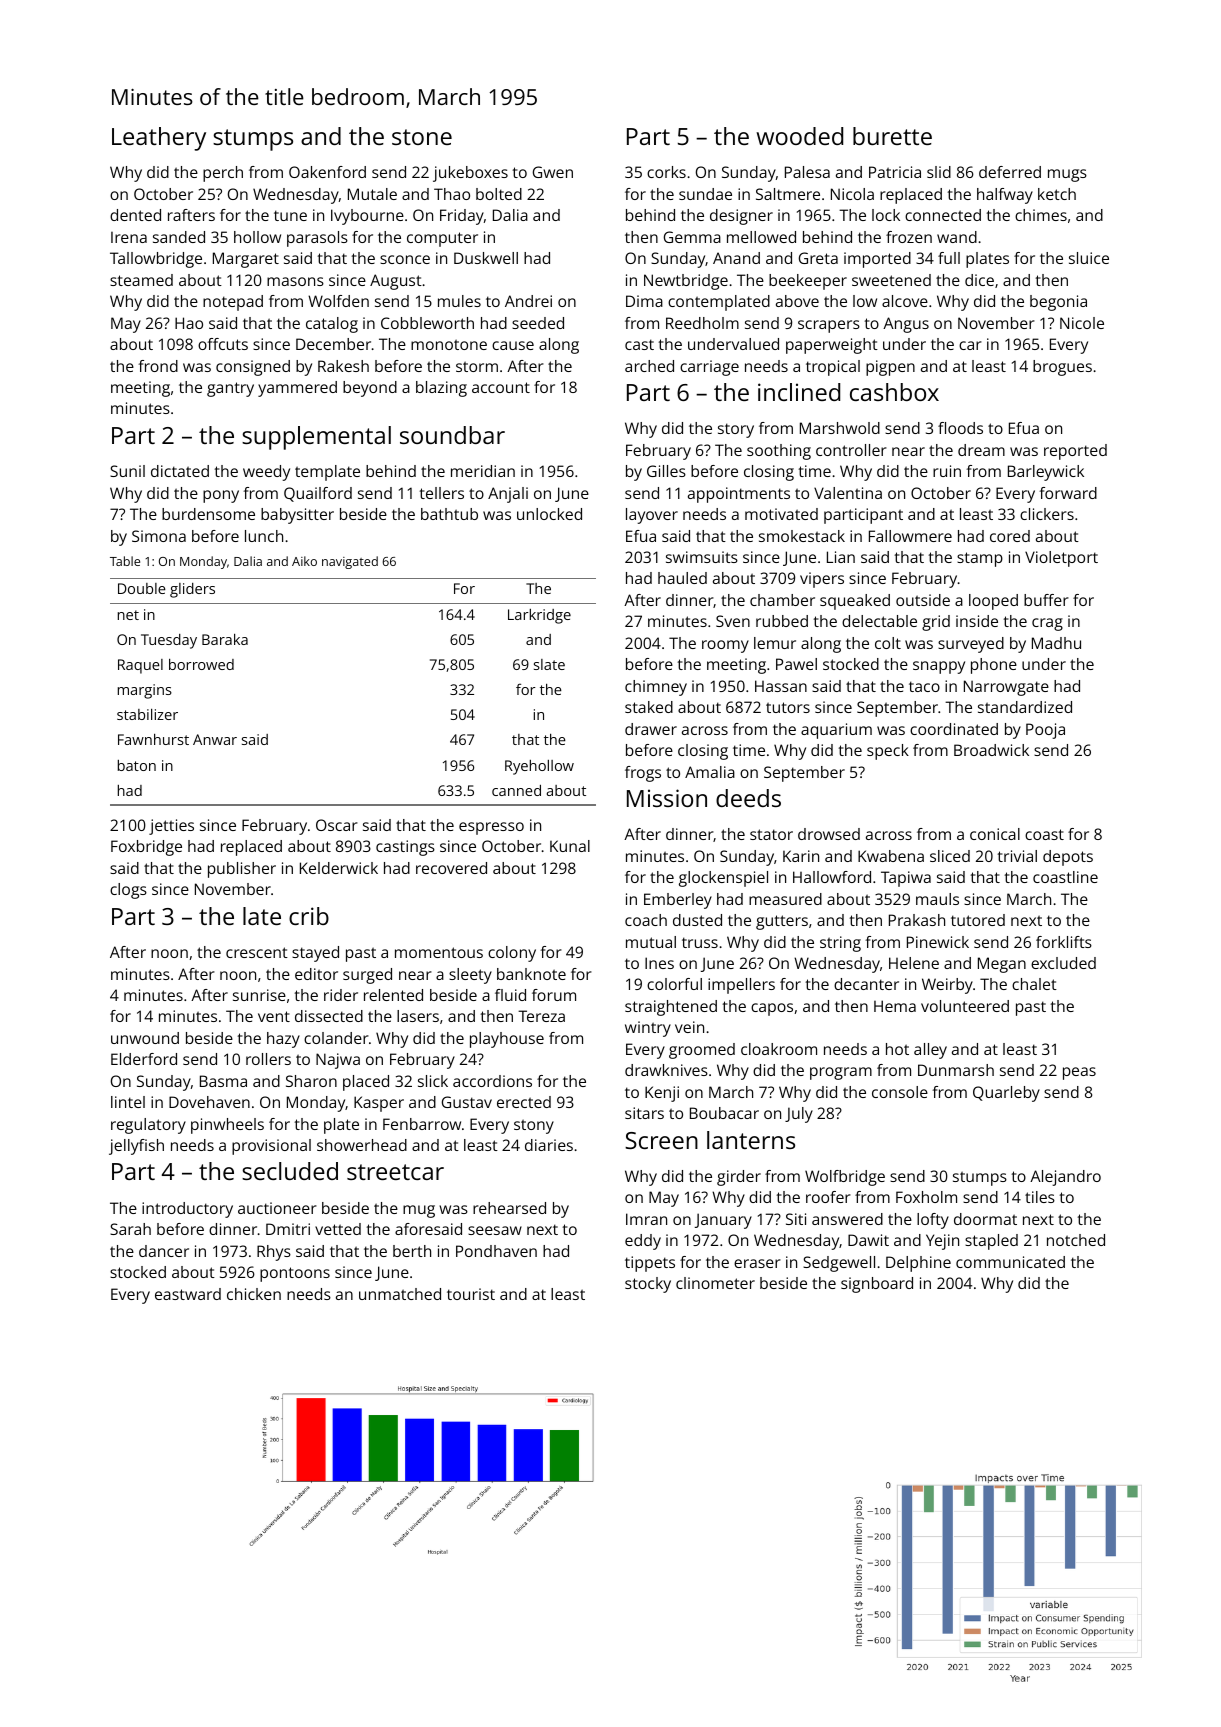  What do you see at coordinates (892, 136) in the document?
I see `burette` at bounding box center [892, 136].
